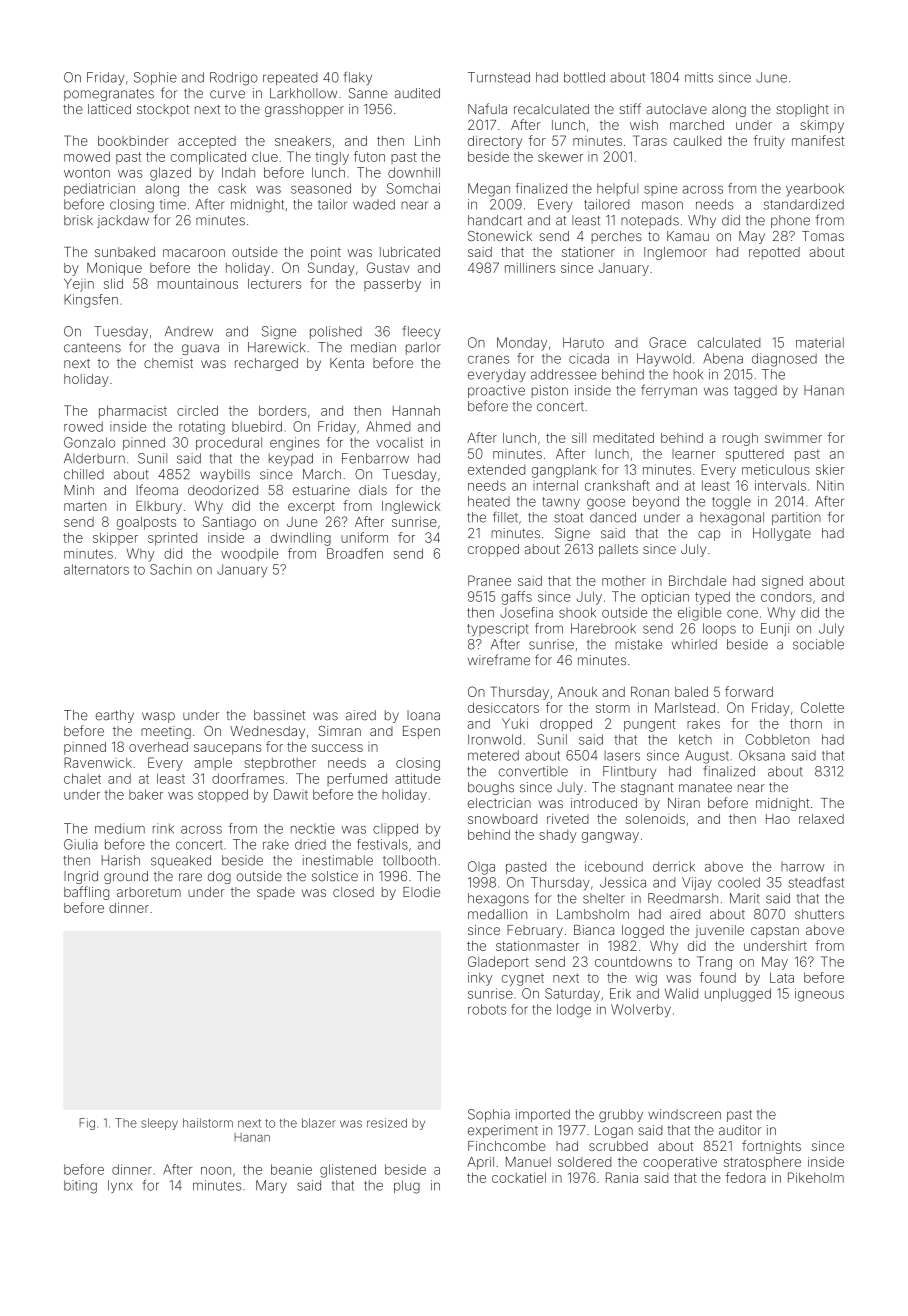 The height and width of the document is (1316, 908). Describe the element at coordinates (502, 819) in the document. I see `snowboard` at that location.
